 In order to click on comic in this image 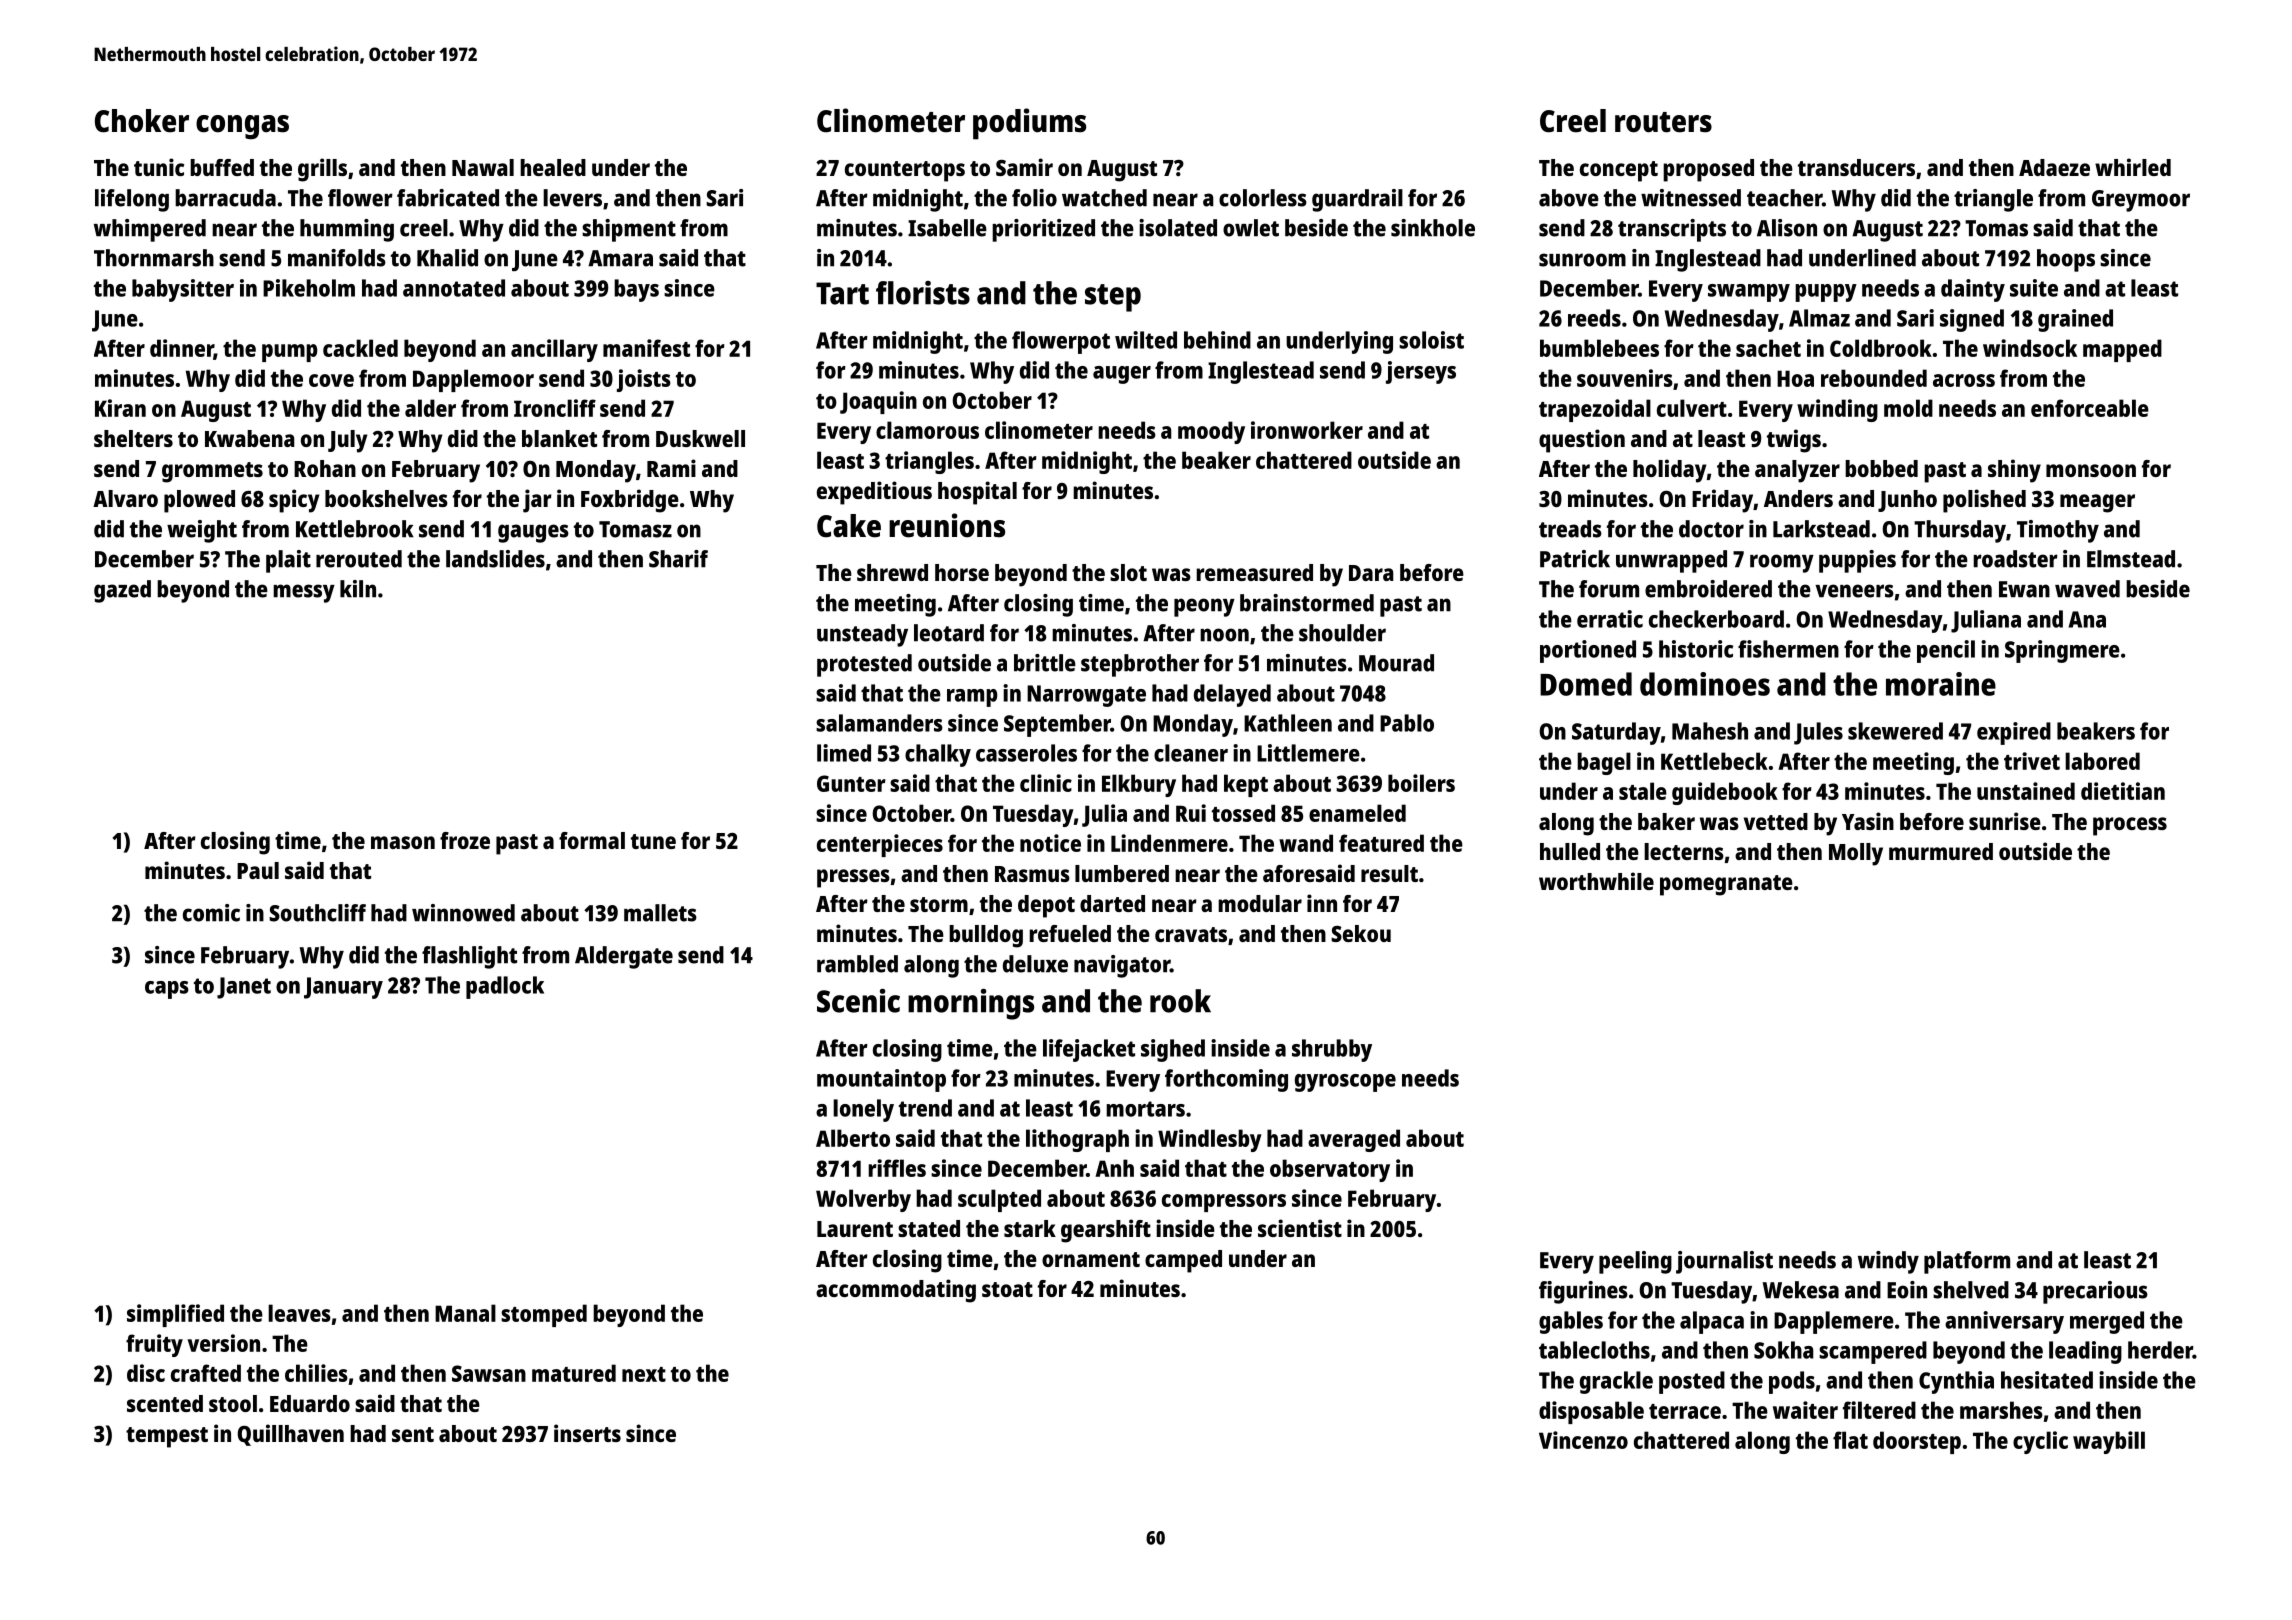, I will do `click(211, 913)`.
